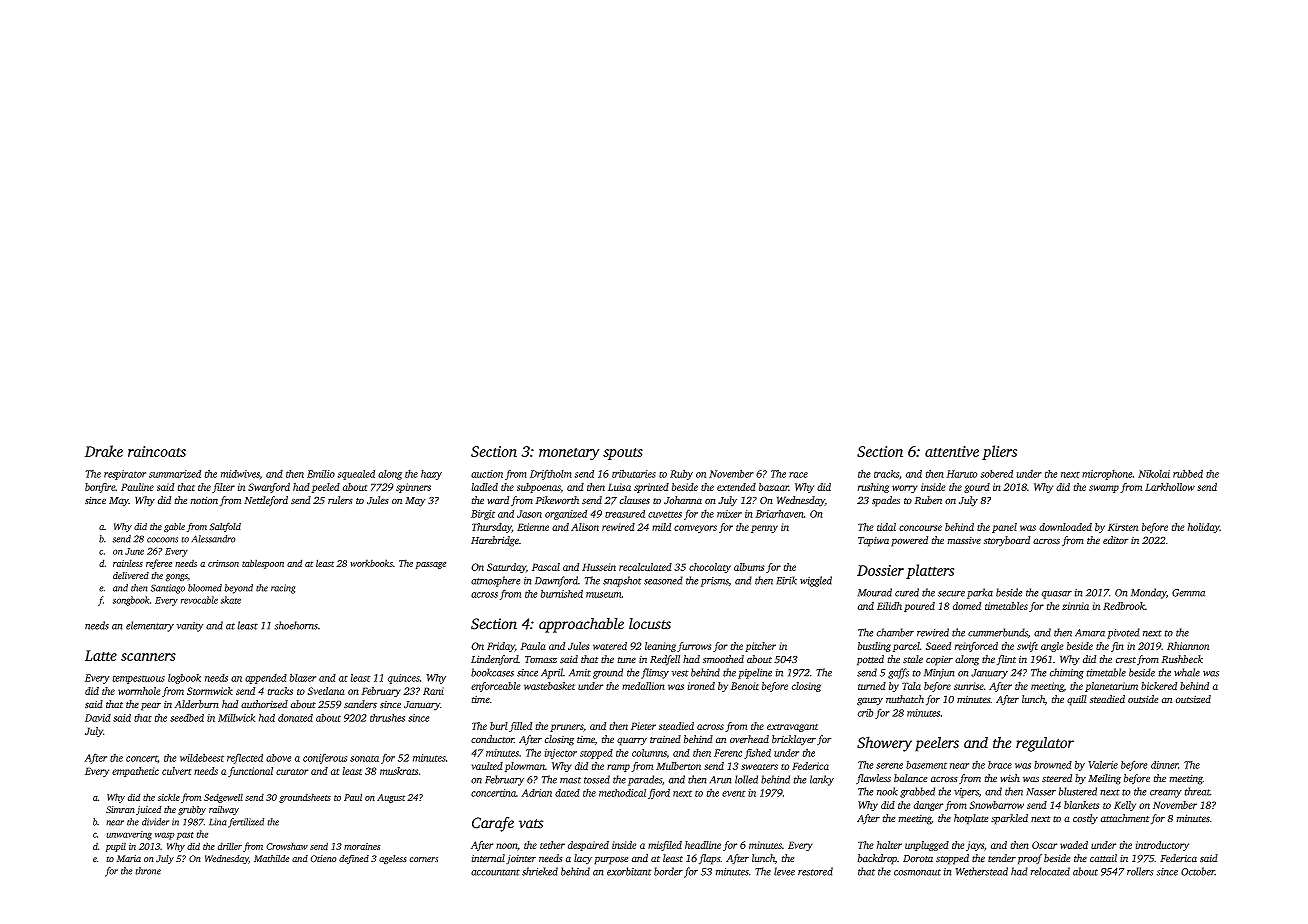  I want to click on Alderburn, so click(196, 704).
